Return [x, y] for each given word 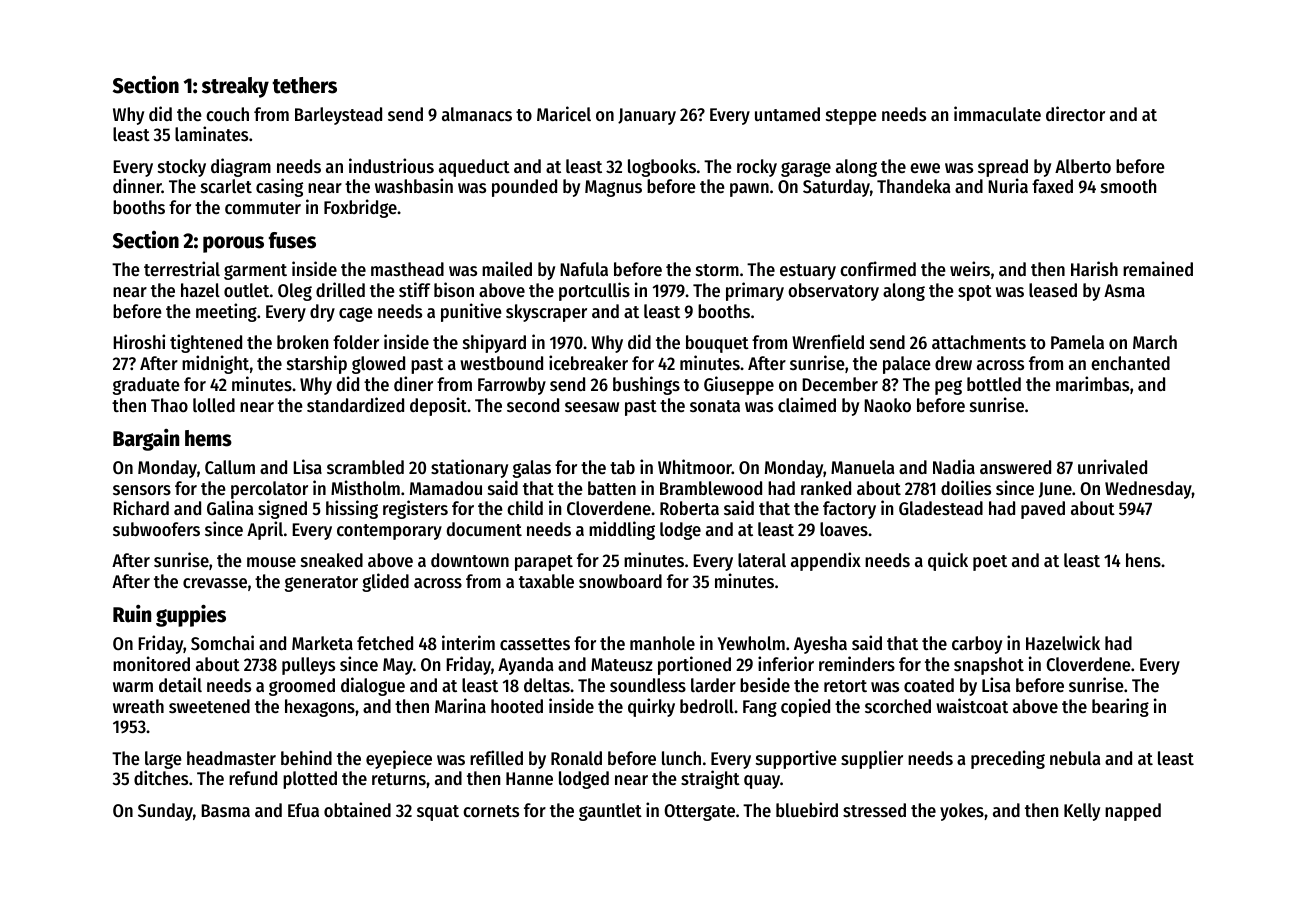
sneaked [332, 560]
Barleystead [338, 116]
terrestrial [182, 268]
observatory [833, 292]
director [1075, 113]
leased [1053, 290]
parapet [544, 563]
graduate [146, 386]
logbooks [662, 168]
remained [1158, 268]
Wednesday [1148, 490]
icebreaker [588, 362]
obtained [357, 809]
